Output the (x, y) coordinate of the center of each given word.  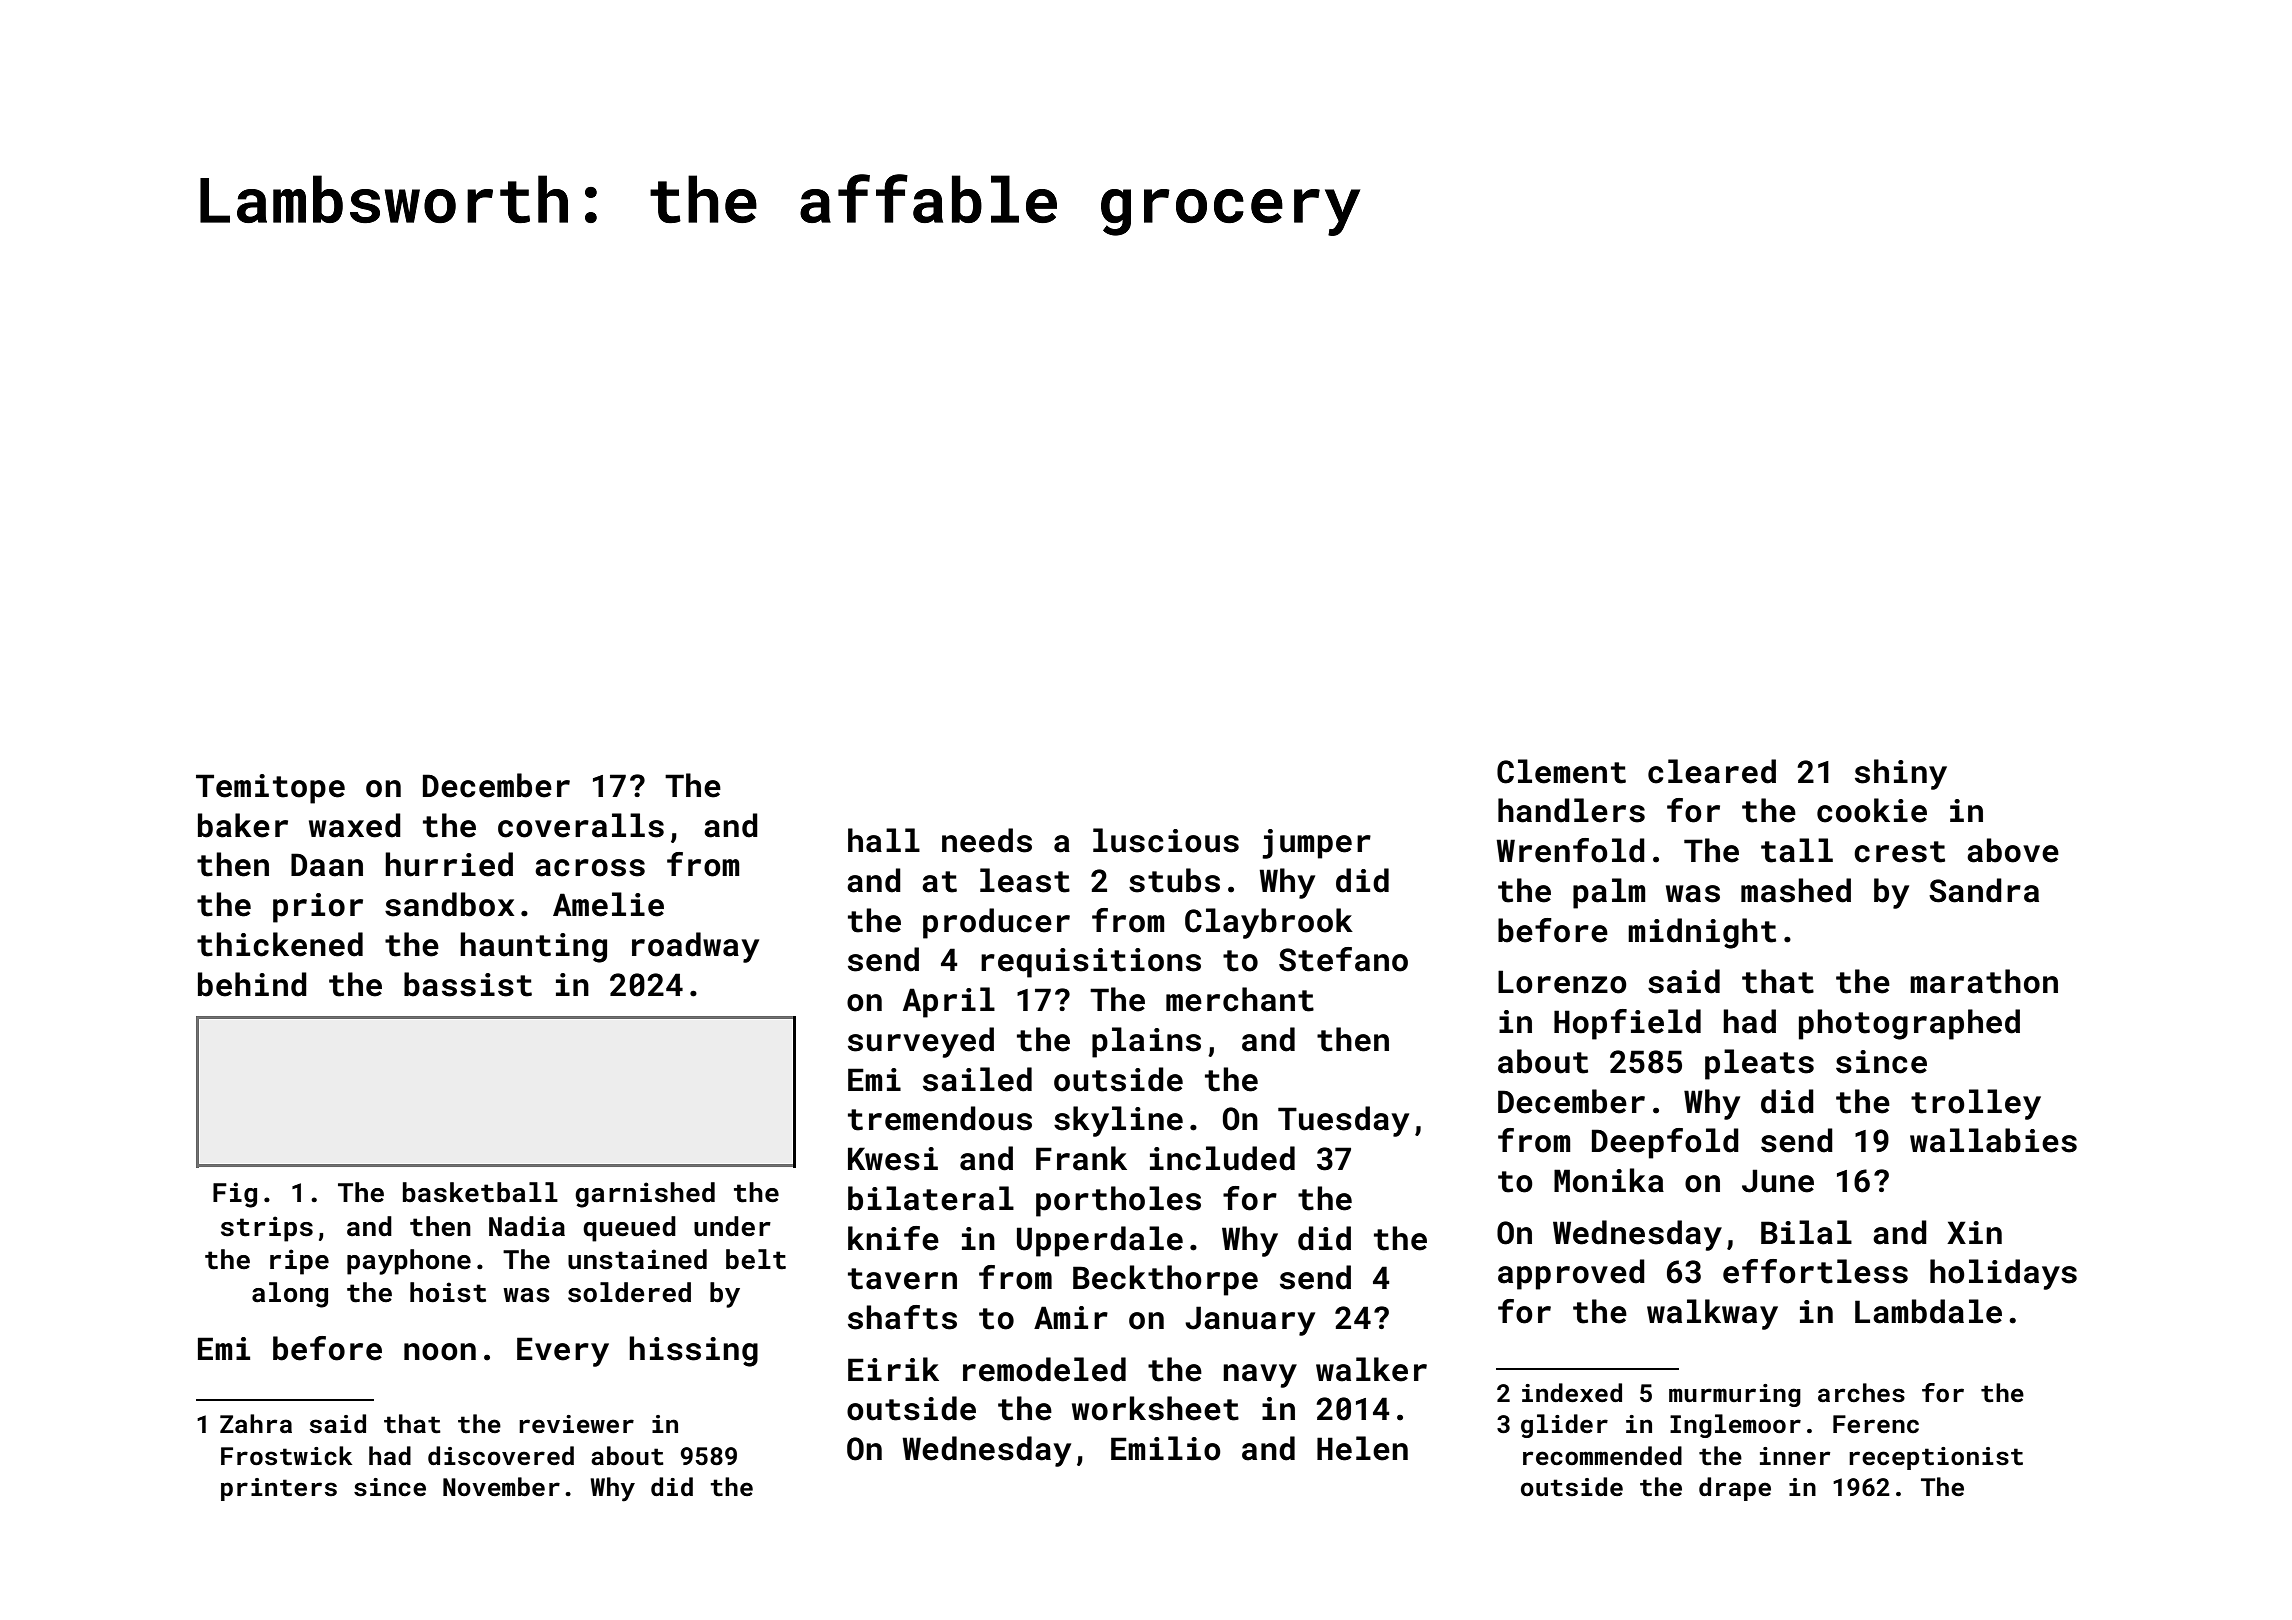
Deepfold (1665, 1143)
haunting (533, 947)
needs (987, 840)
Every (563, 1352)
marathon (1984, 981)
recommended (1602, 1456)
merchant (1240, 999)
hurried (449, 864)
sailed (977, 1079)
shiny (1901, 774)
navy (1260, 1376)
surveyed (921, 1042)
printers (279, 1489)
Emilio (1166, 1448)
